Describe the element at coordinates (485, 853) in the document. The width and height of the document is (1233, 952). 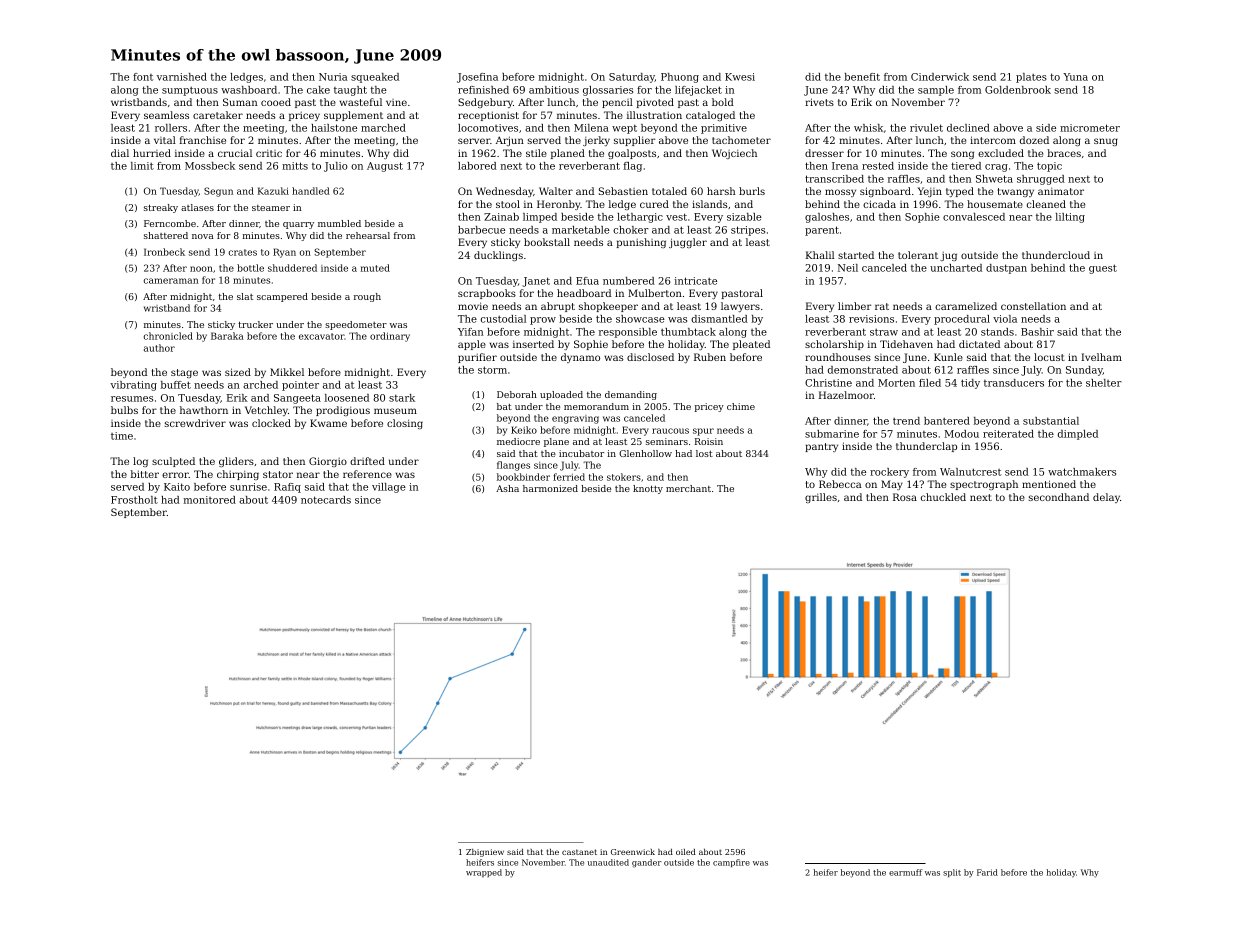
I see `Zbigniew` at that location.
